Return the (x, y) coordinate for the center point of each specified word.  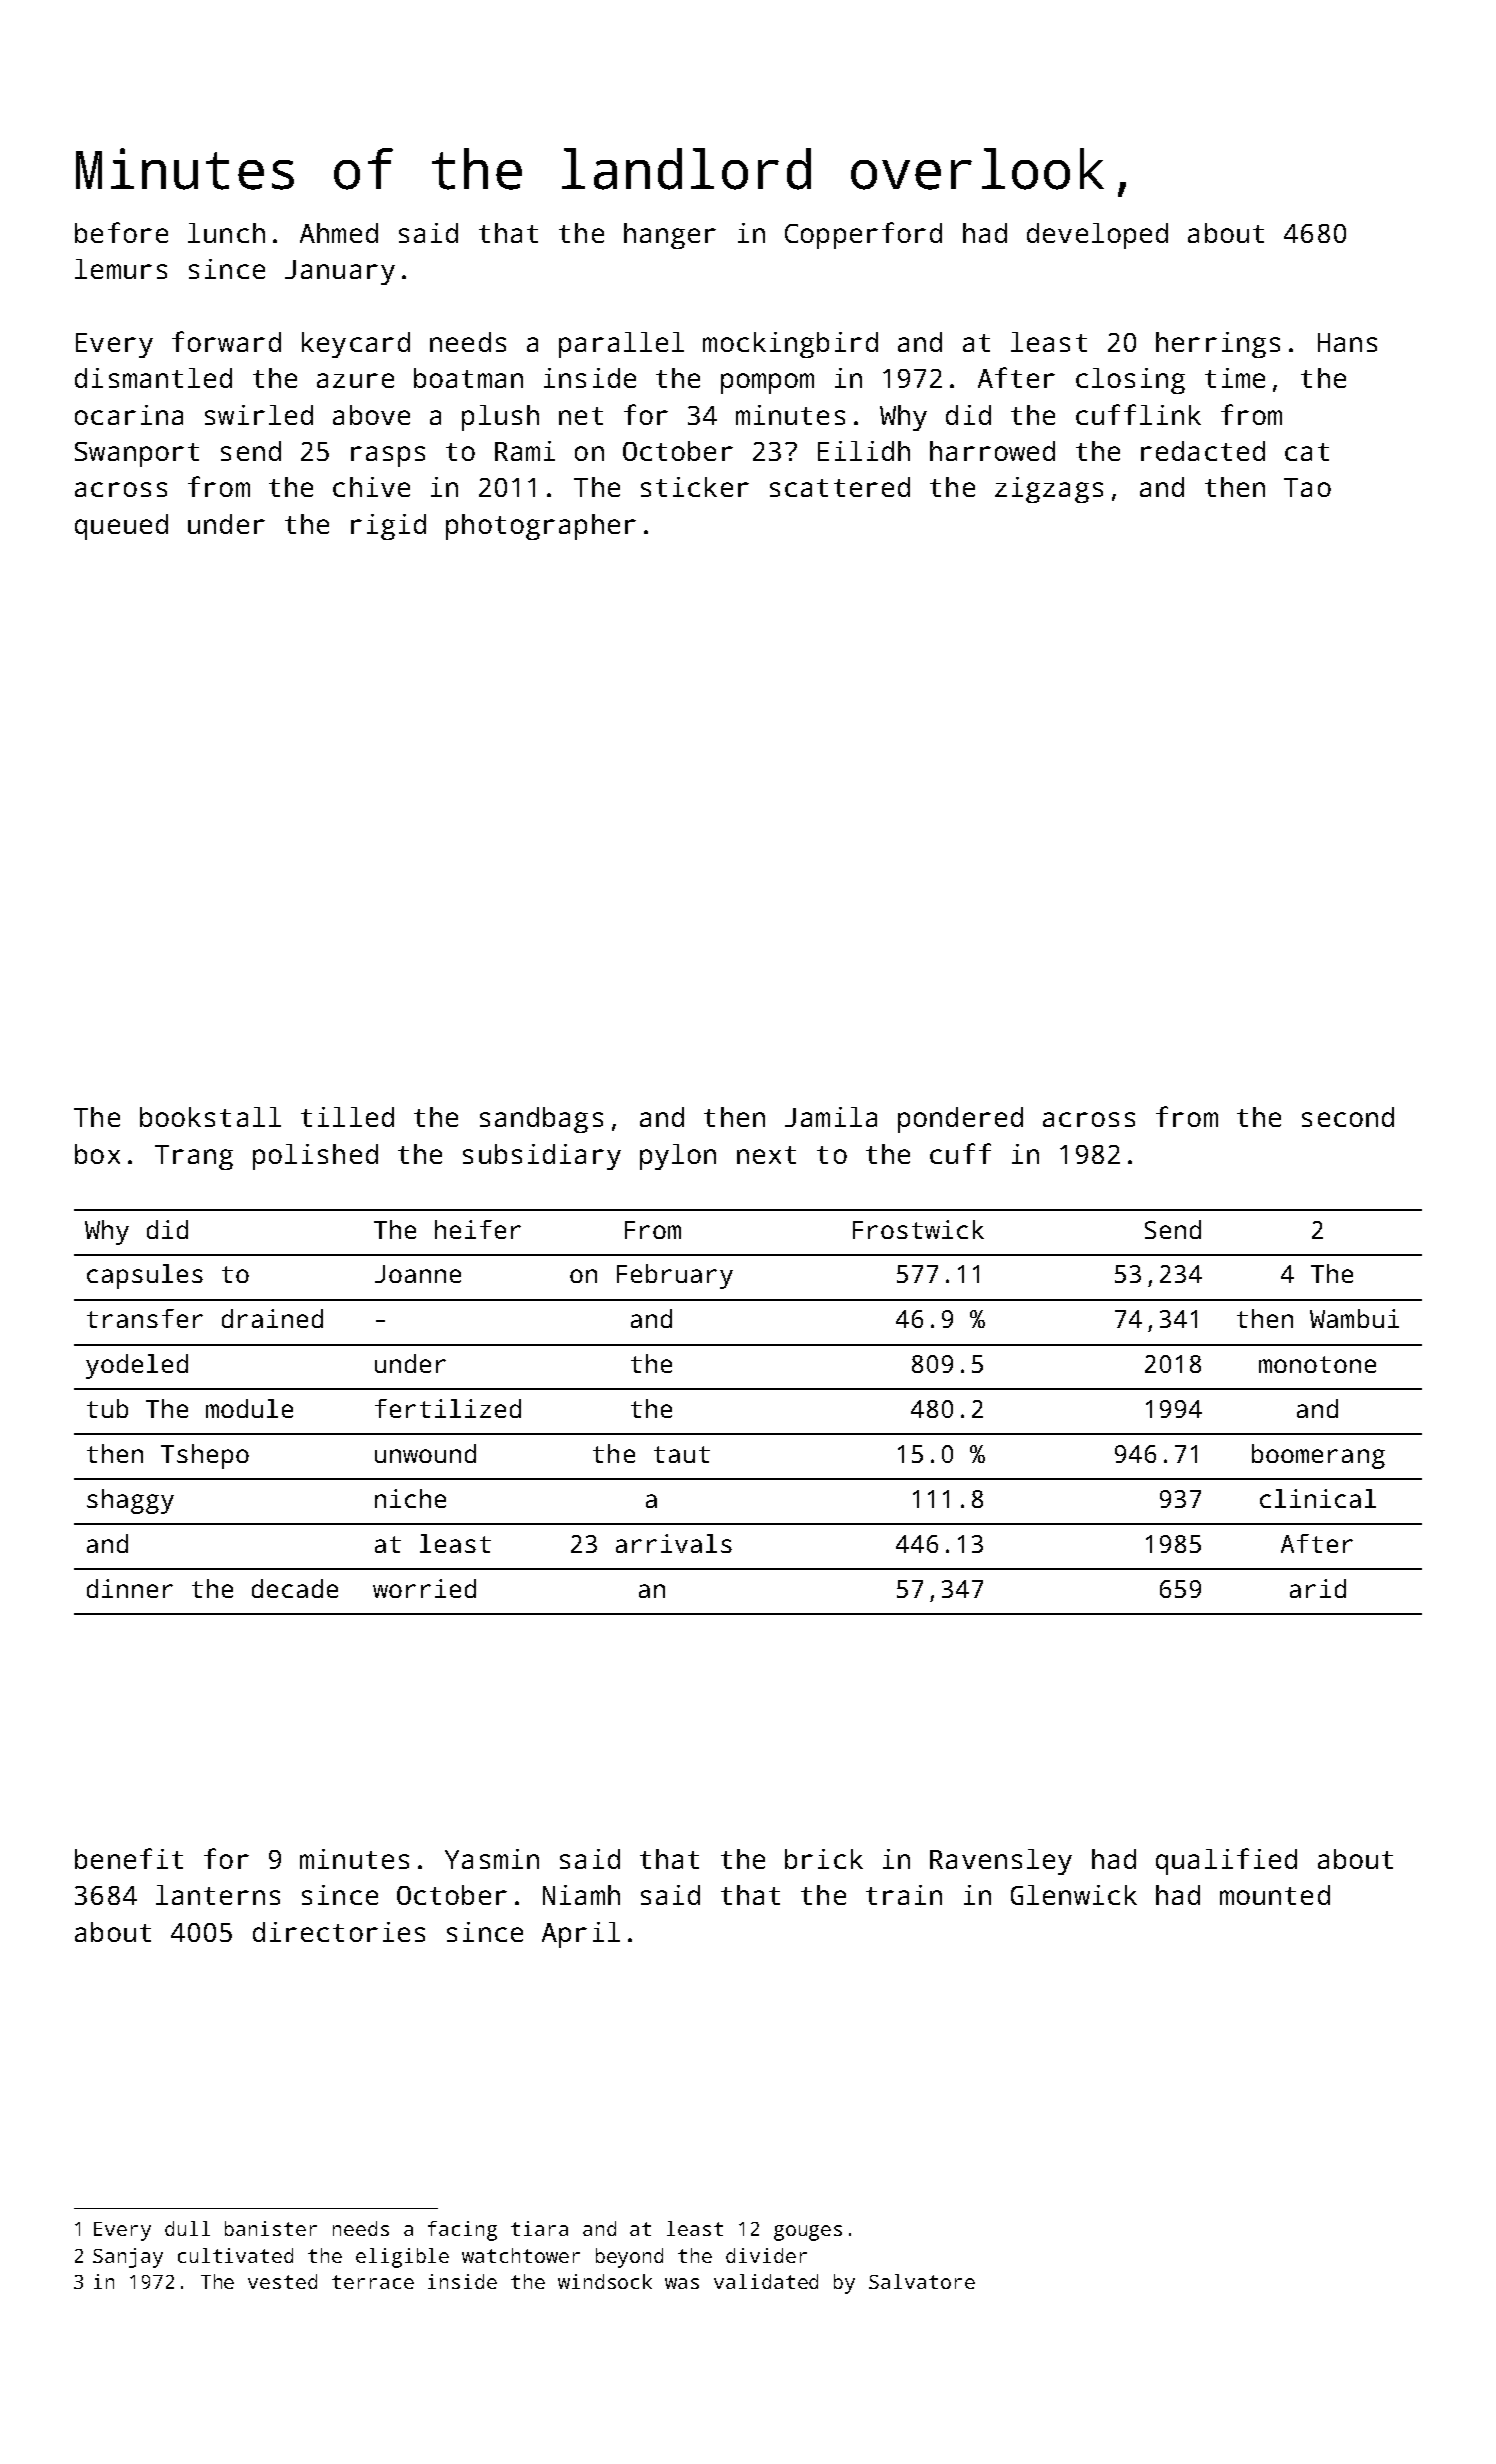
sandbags (541, 1120)
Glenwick (1074, 1895)
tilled (347, 1117)
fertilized (448, 1408)
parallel (621, 345)
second (1348, 1117)
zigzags (1049, 490)
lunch (226, 233)
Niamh (581, 1895)
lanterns (218, 1895)
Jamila (831, 1117)
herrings (1218, 345)
